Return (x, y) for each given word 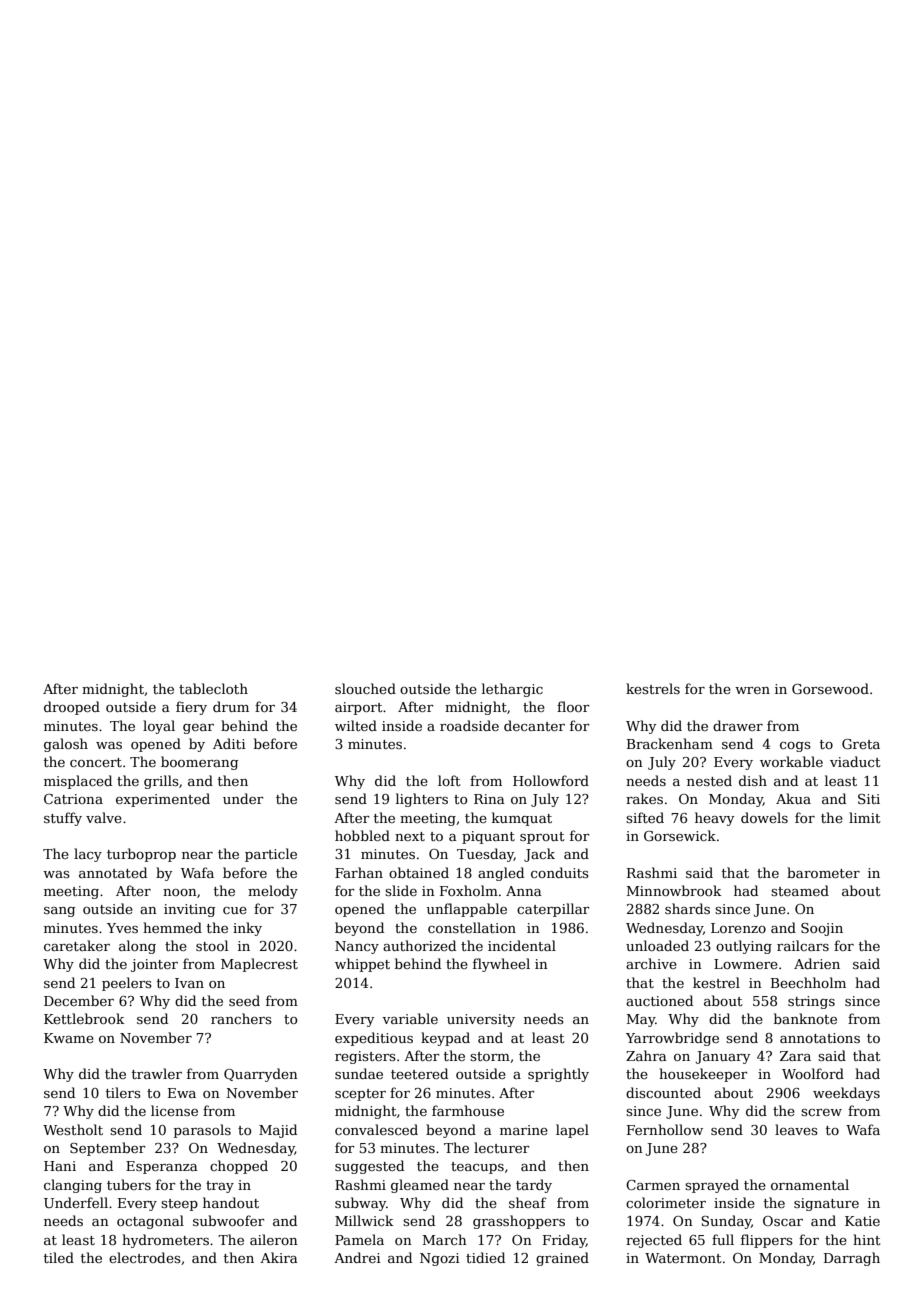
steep (179, 1205)
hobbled (362, 835)
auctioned (659, 1000)
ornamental (810, 1184)
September (108, 1149)
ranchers (241, 1018)
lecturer (502, 1147)
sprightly (558, 1075)
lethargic (512, 690)
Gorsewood (830, 688)
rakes (644, 798)
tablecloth (213, 688)
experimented (163, 800)
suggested (369, 1167)
